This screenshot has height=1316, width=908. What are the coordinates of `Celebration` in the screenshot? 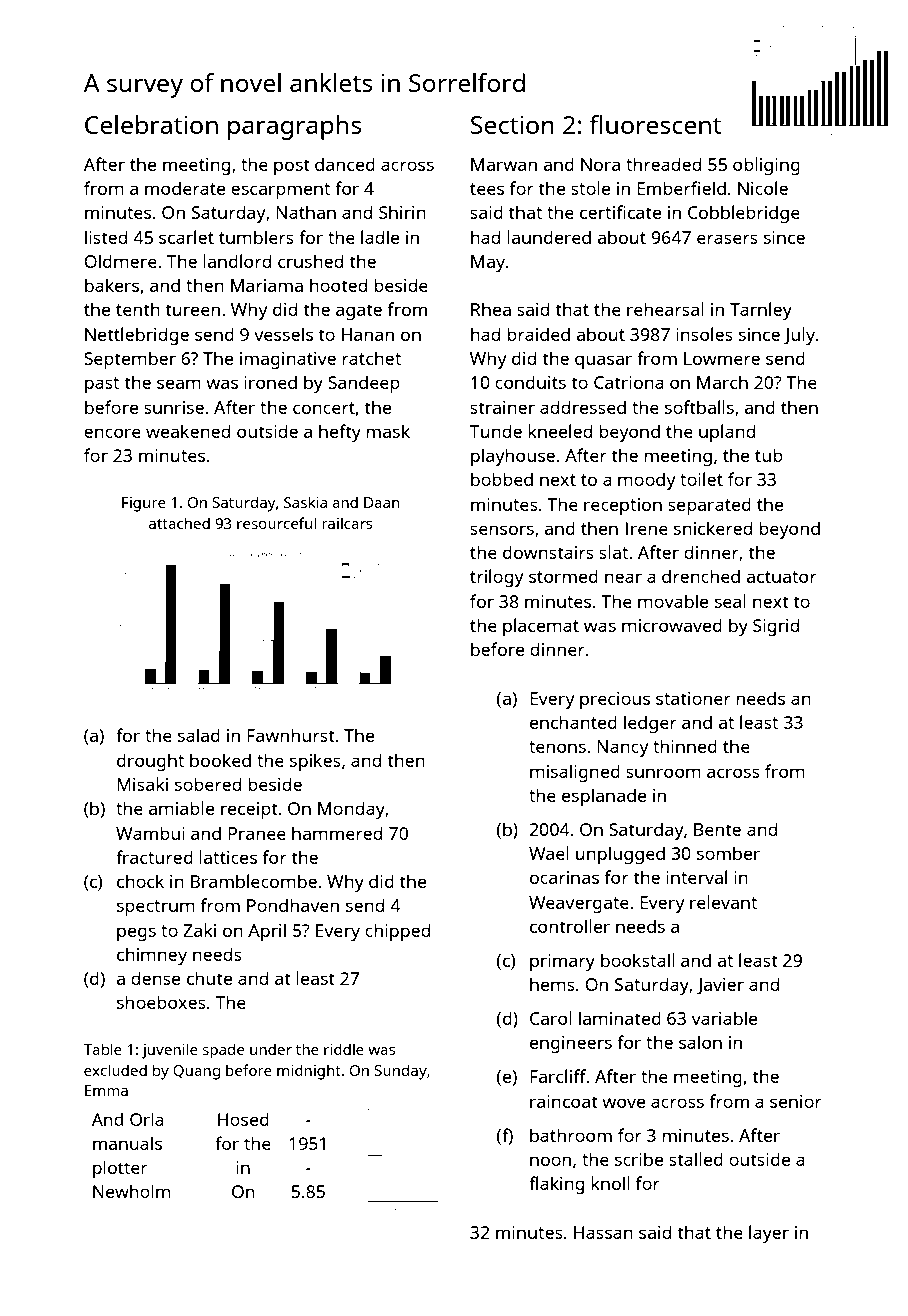 It's located at (151, 124).
